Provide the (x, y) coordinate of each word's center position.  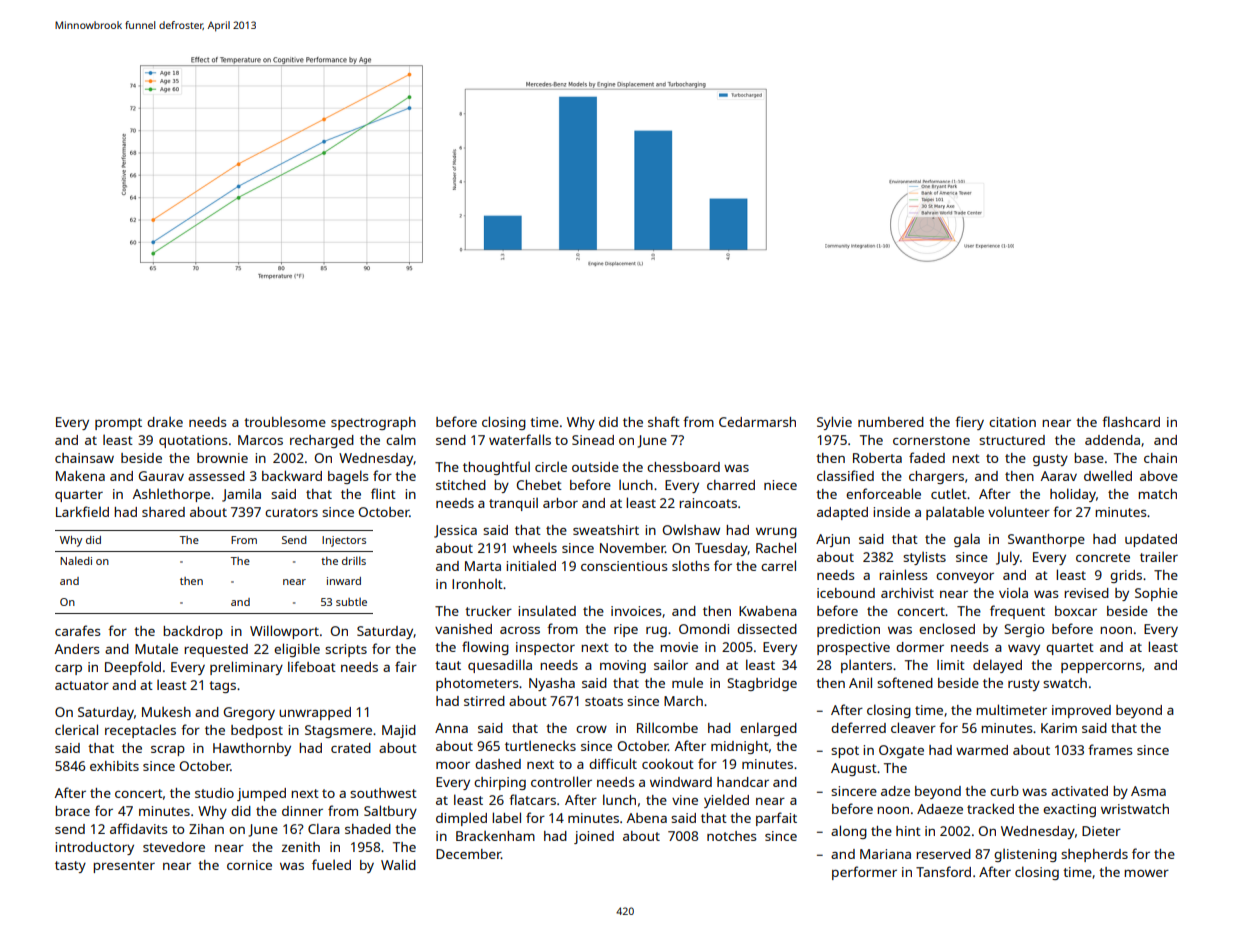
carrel (778, 565)
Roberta (877, 458)
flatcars (532, 799)
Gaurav (161, 476)
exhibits (114, 766)
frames (1110, 749)
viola (1013, 592)
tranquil (513, 504)
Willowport (284, 632)
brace (72, 811)
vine (685, 800)
